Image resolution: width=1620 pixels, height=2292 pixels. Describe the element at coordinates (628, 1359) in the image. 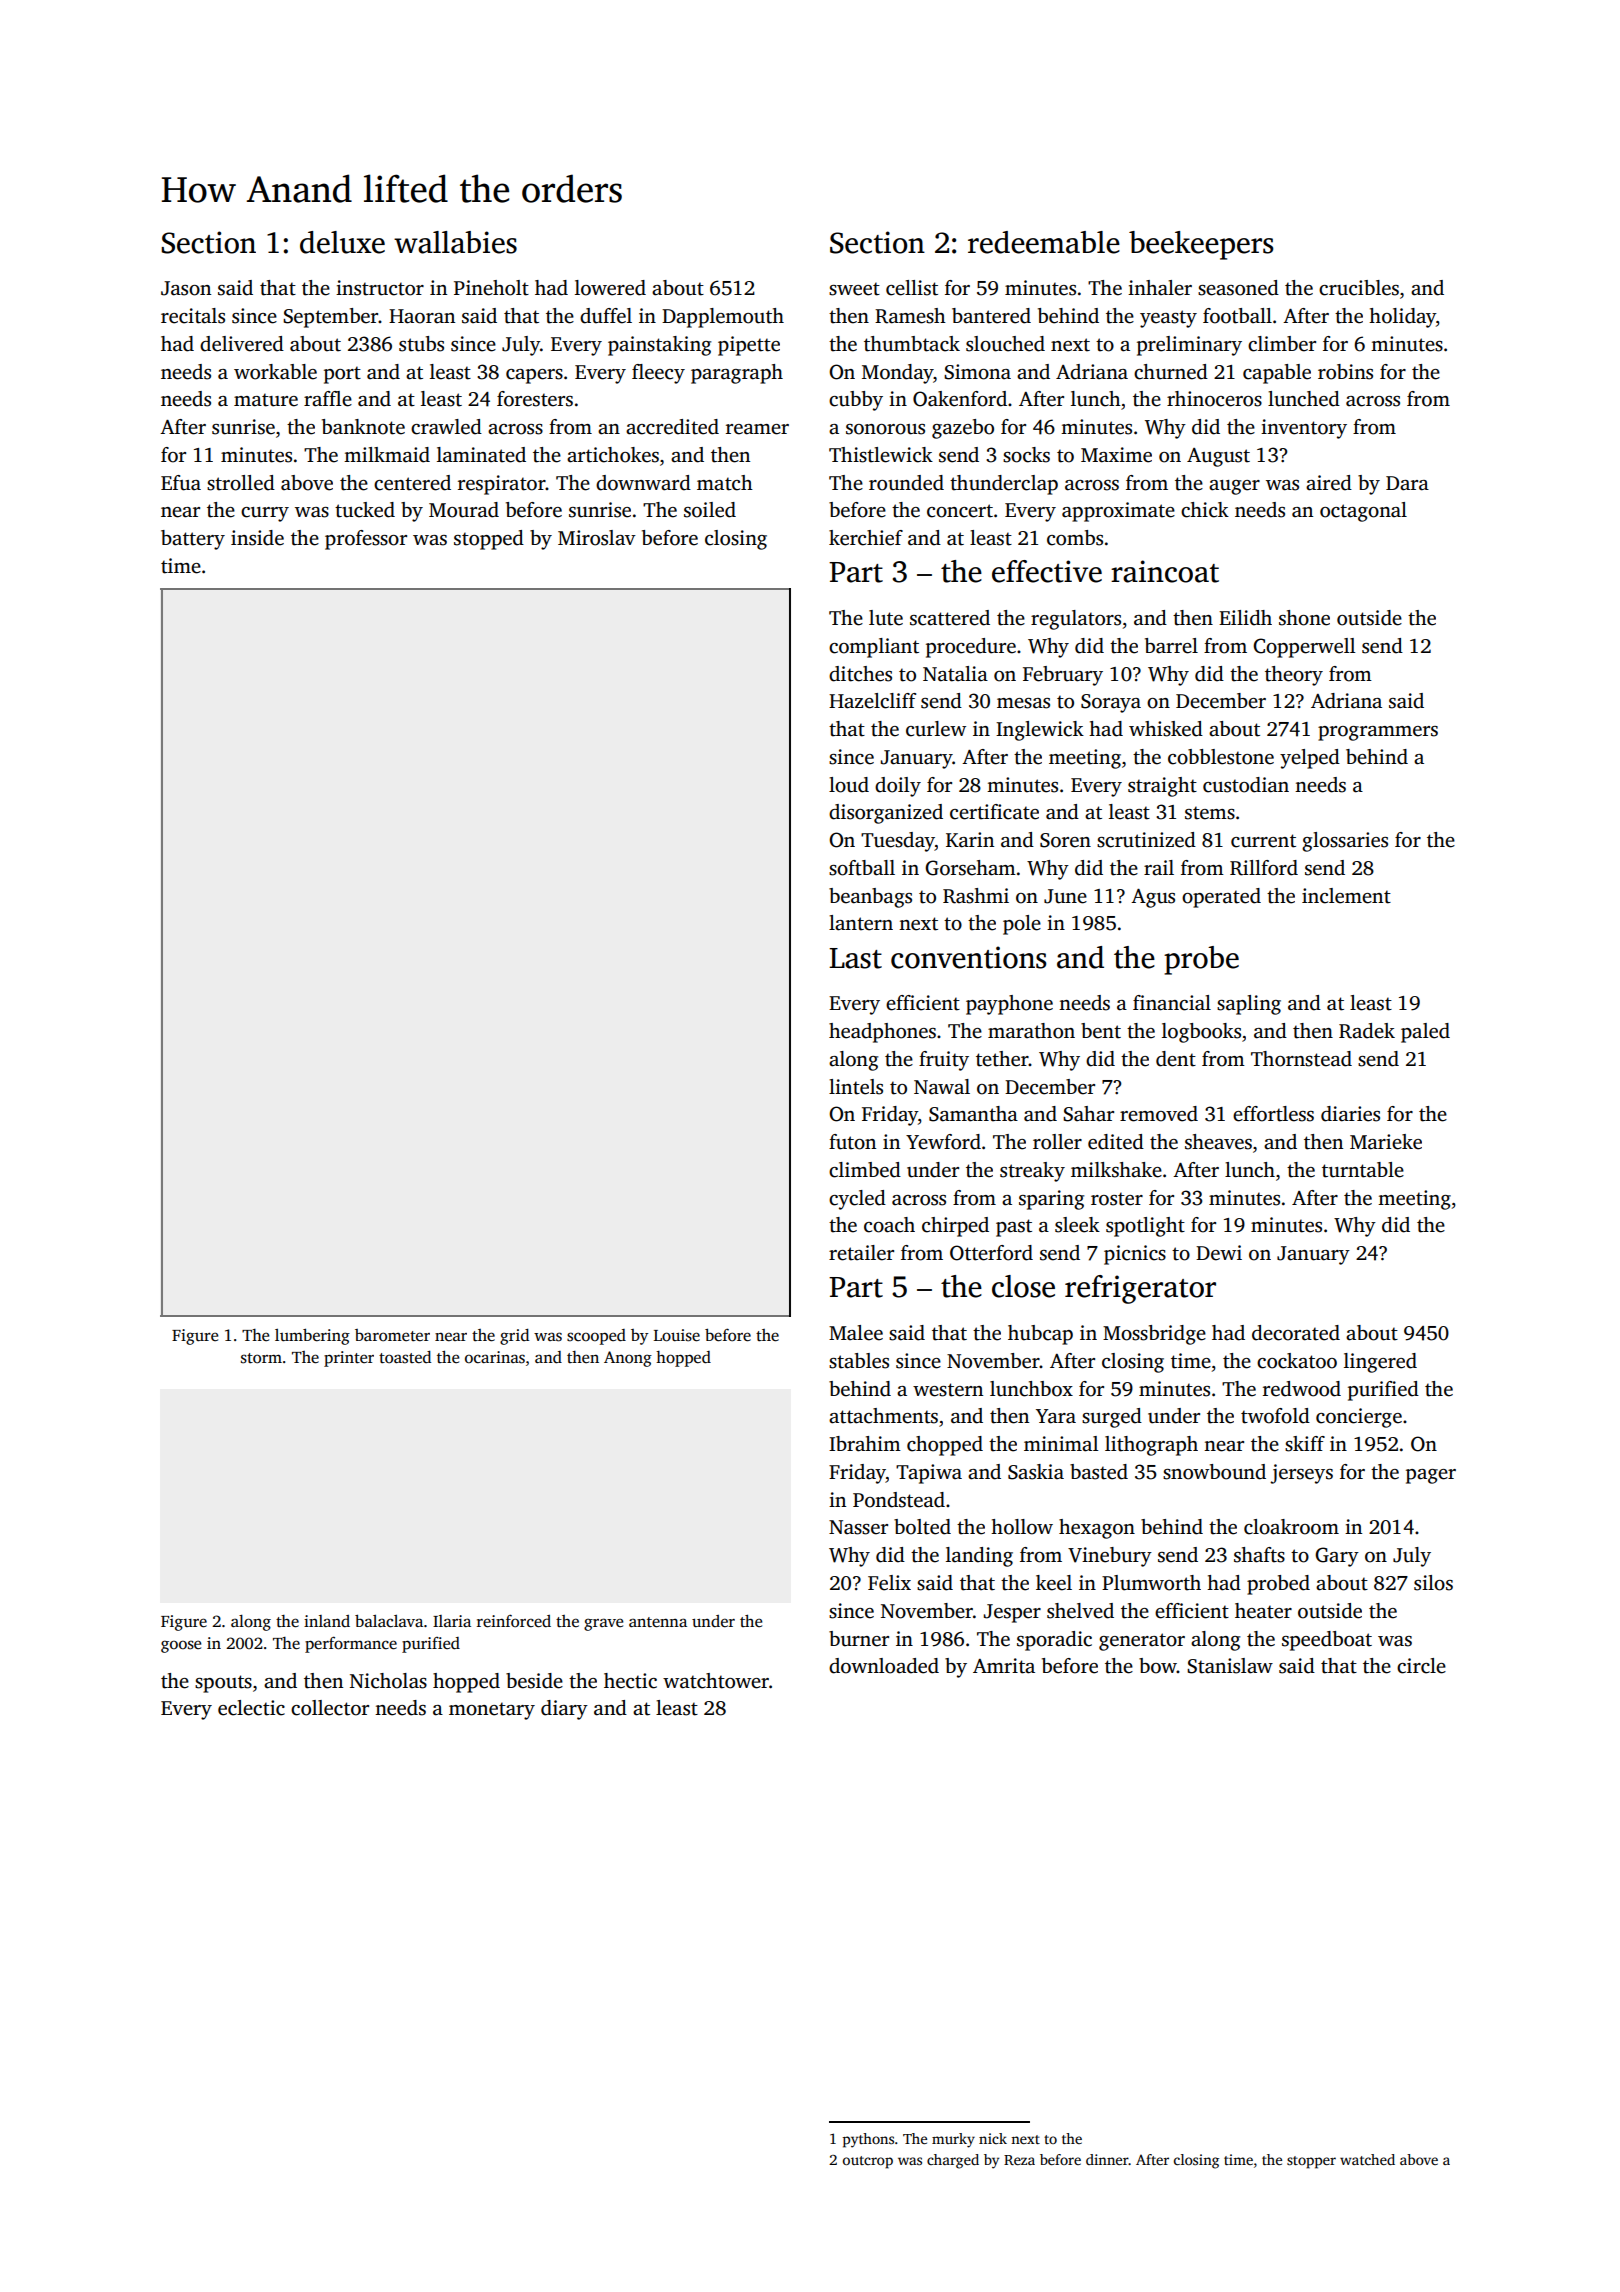

I see `Anong` at that location.
